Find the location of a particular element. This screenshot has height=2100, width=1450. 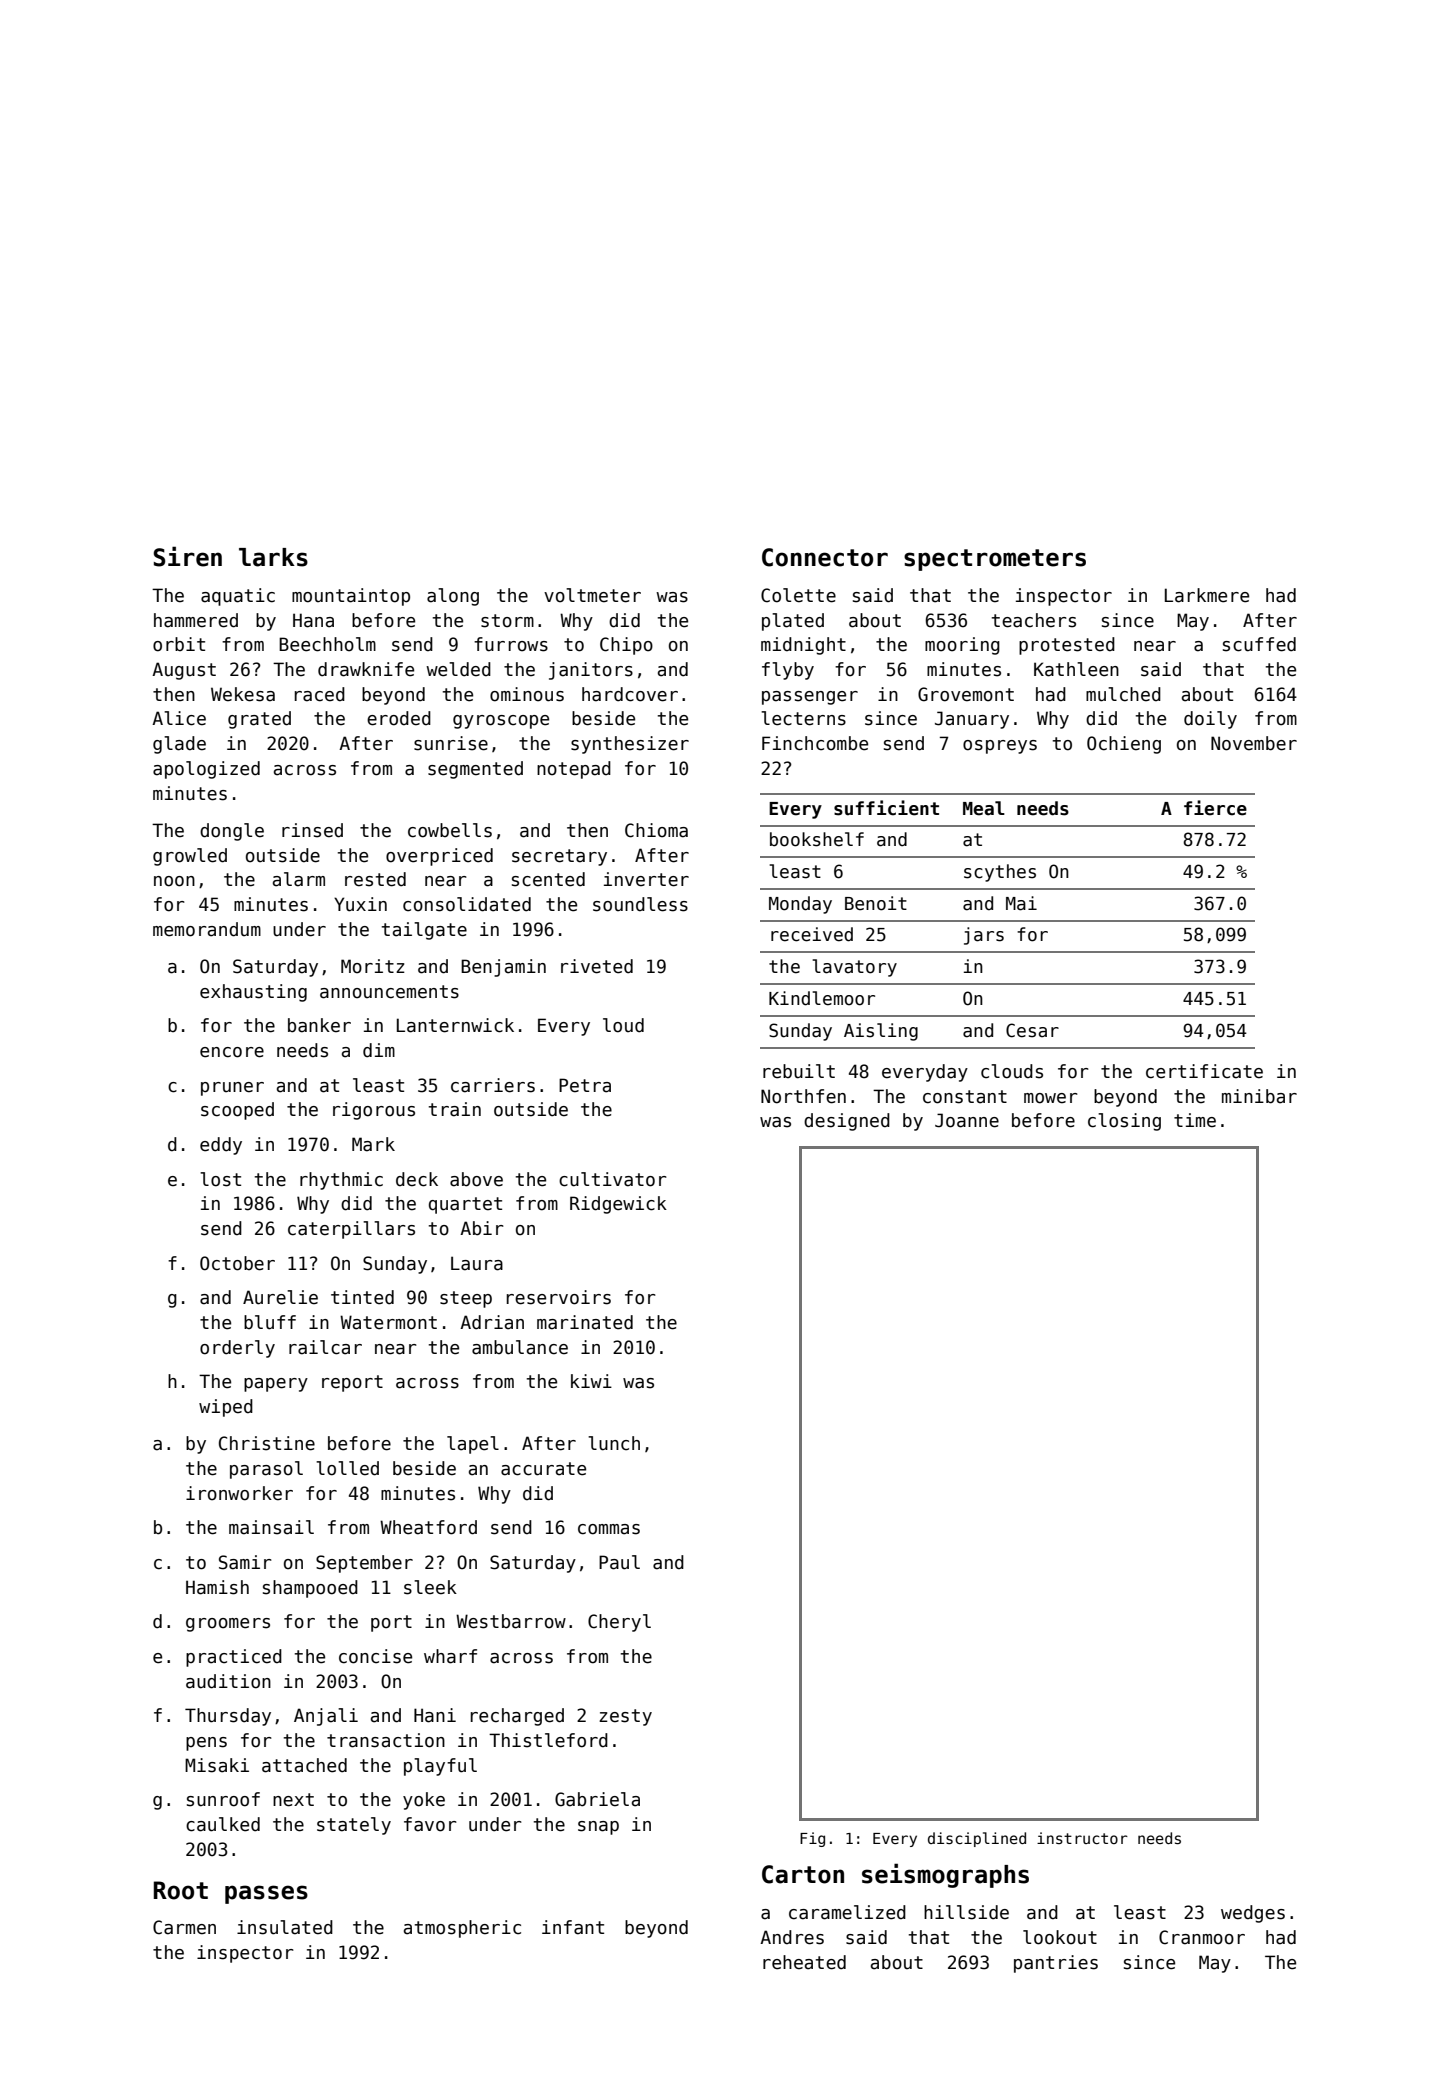

mower is located at coordinates (1051, 1098).
